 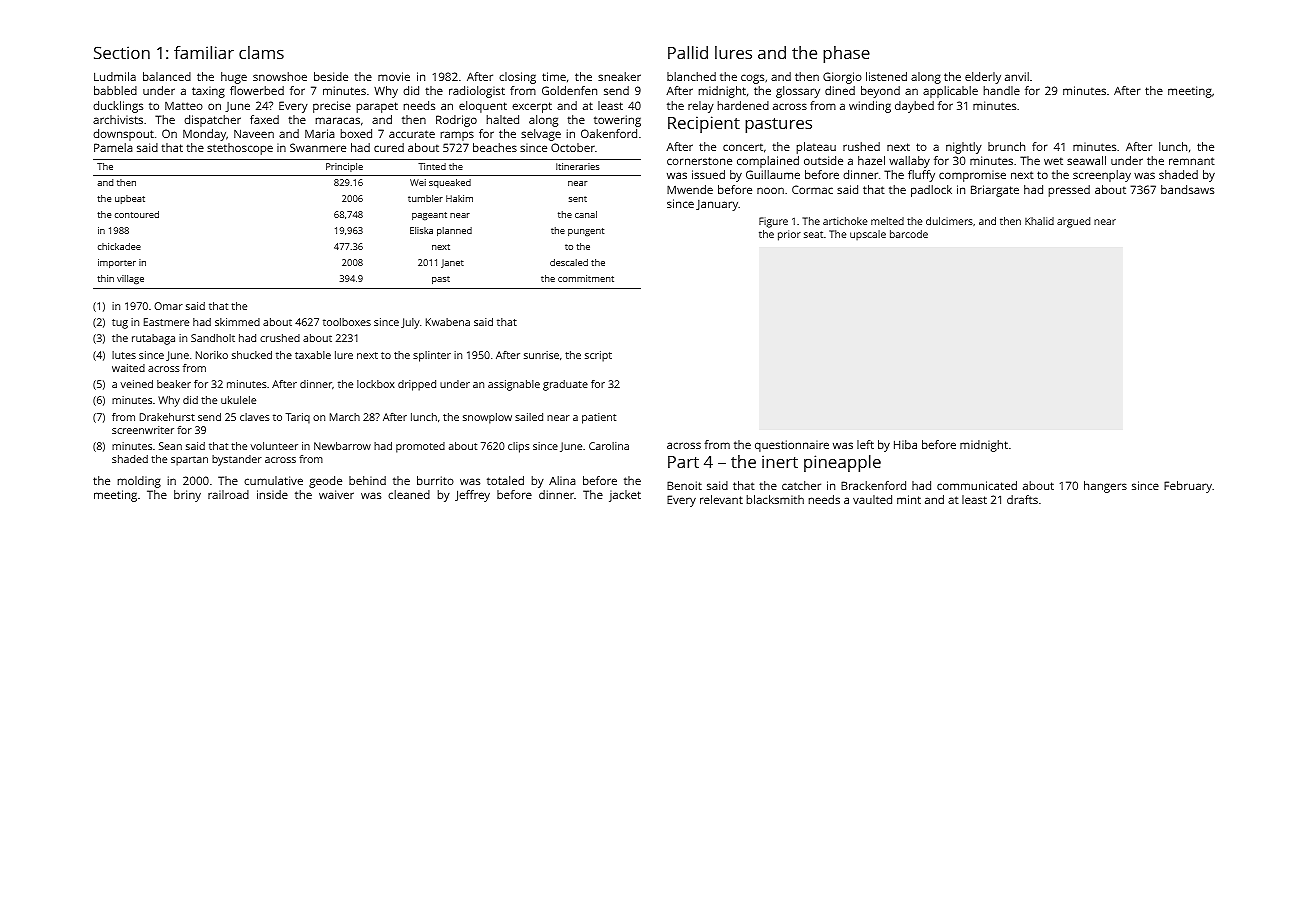 What do you see at coordinates (865, 444) in the image?
I see `left` at bounding box center [865, 444].
